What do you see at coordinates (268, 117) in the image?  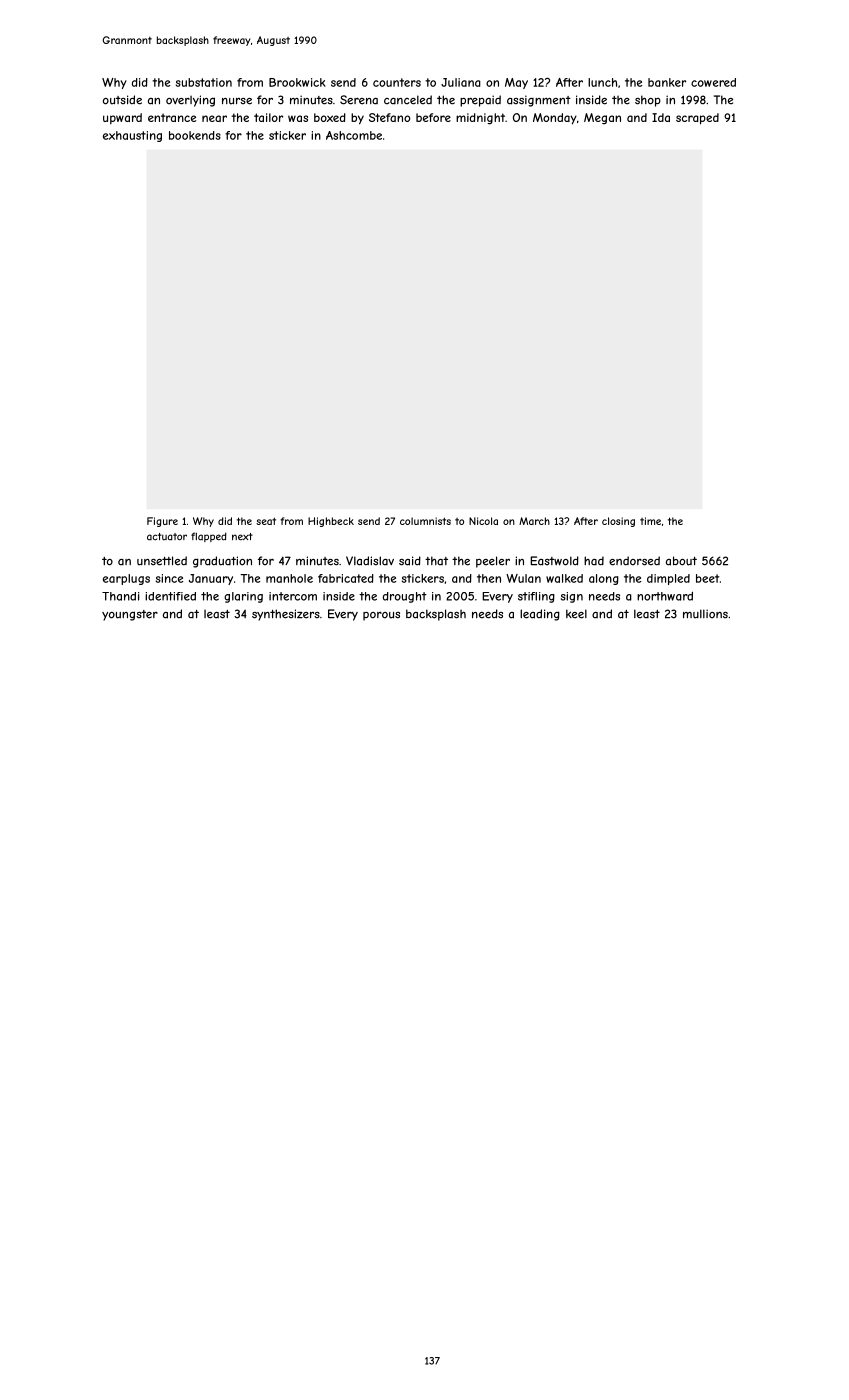 I see `tailor` at bounding box center [268, 117].
